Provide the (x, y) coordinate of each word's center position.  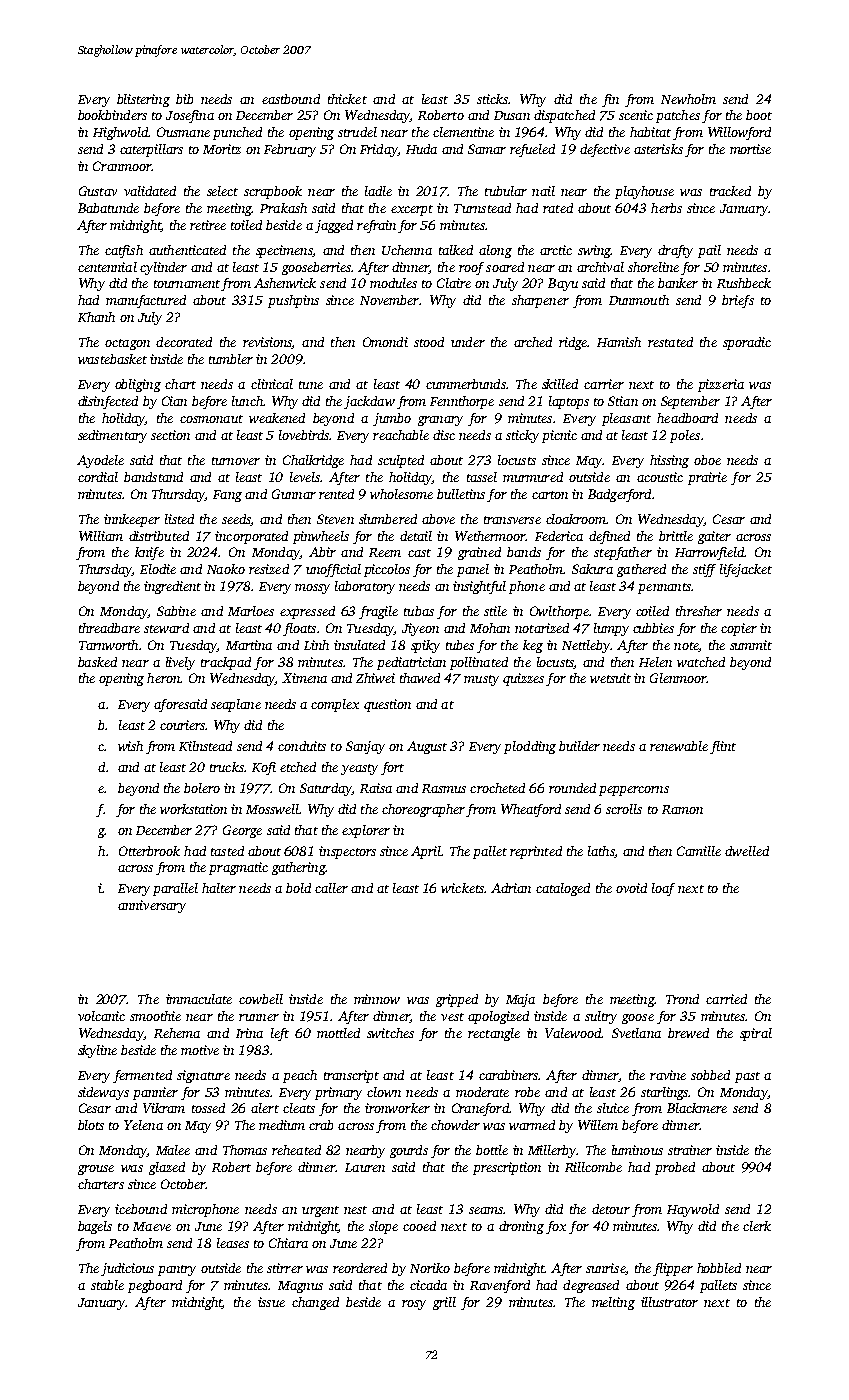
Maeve (152, 1226)
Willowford (739, 133)
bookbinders (112, 115)
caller (331, 888)
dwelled (747, 851)
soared (505, 267)
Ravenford (500, 1286)
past (747, 1077)
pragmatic (238, 868)
